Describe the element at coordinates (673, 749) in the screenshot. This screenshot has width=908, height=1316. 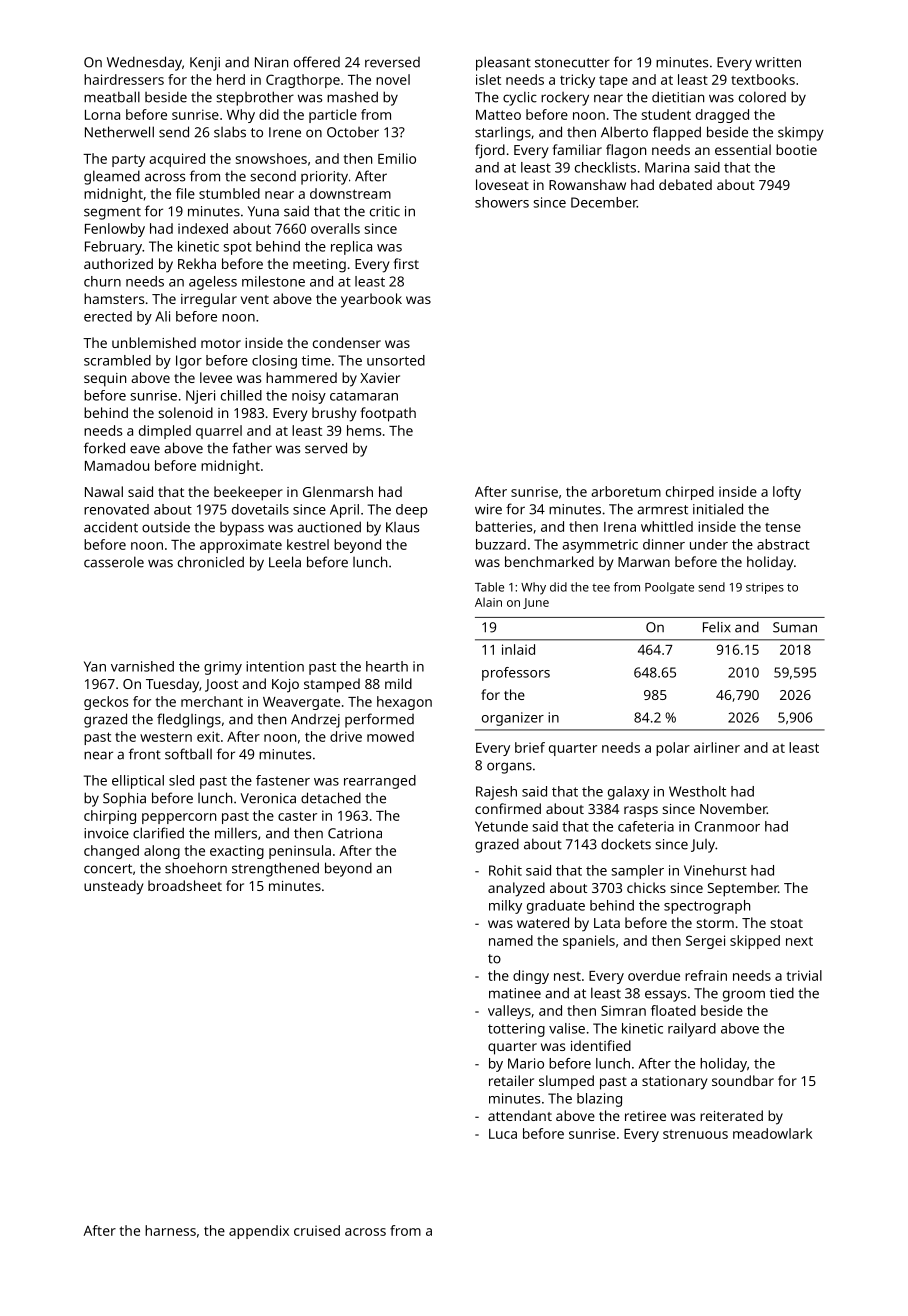
I see `polar` at that location.
